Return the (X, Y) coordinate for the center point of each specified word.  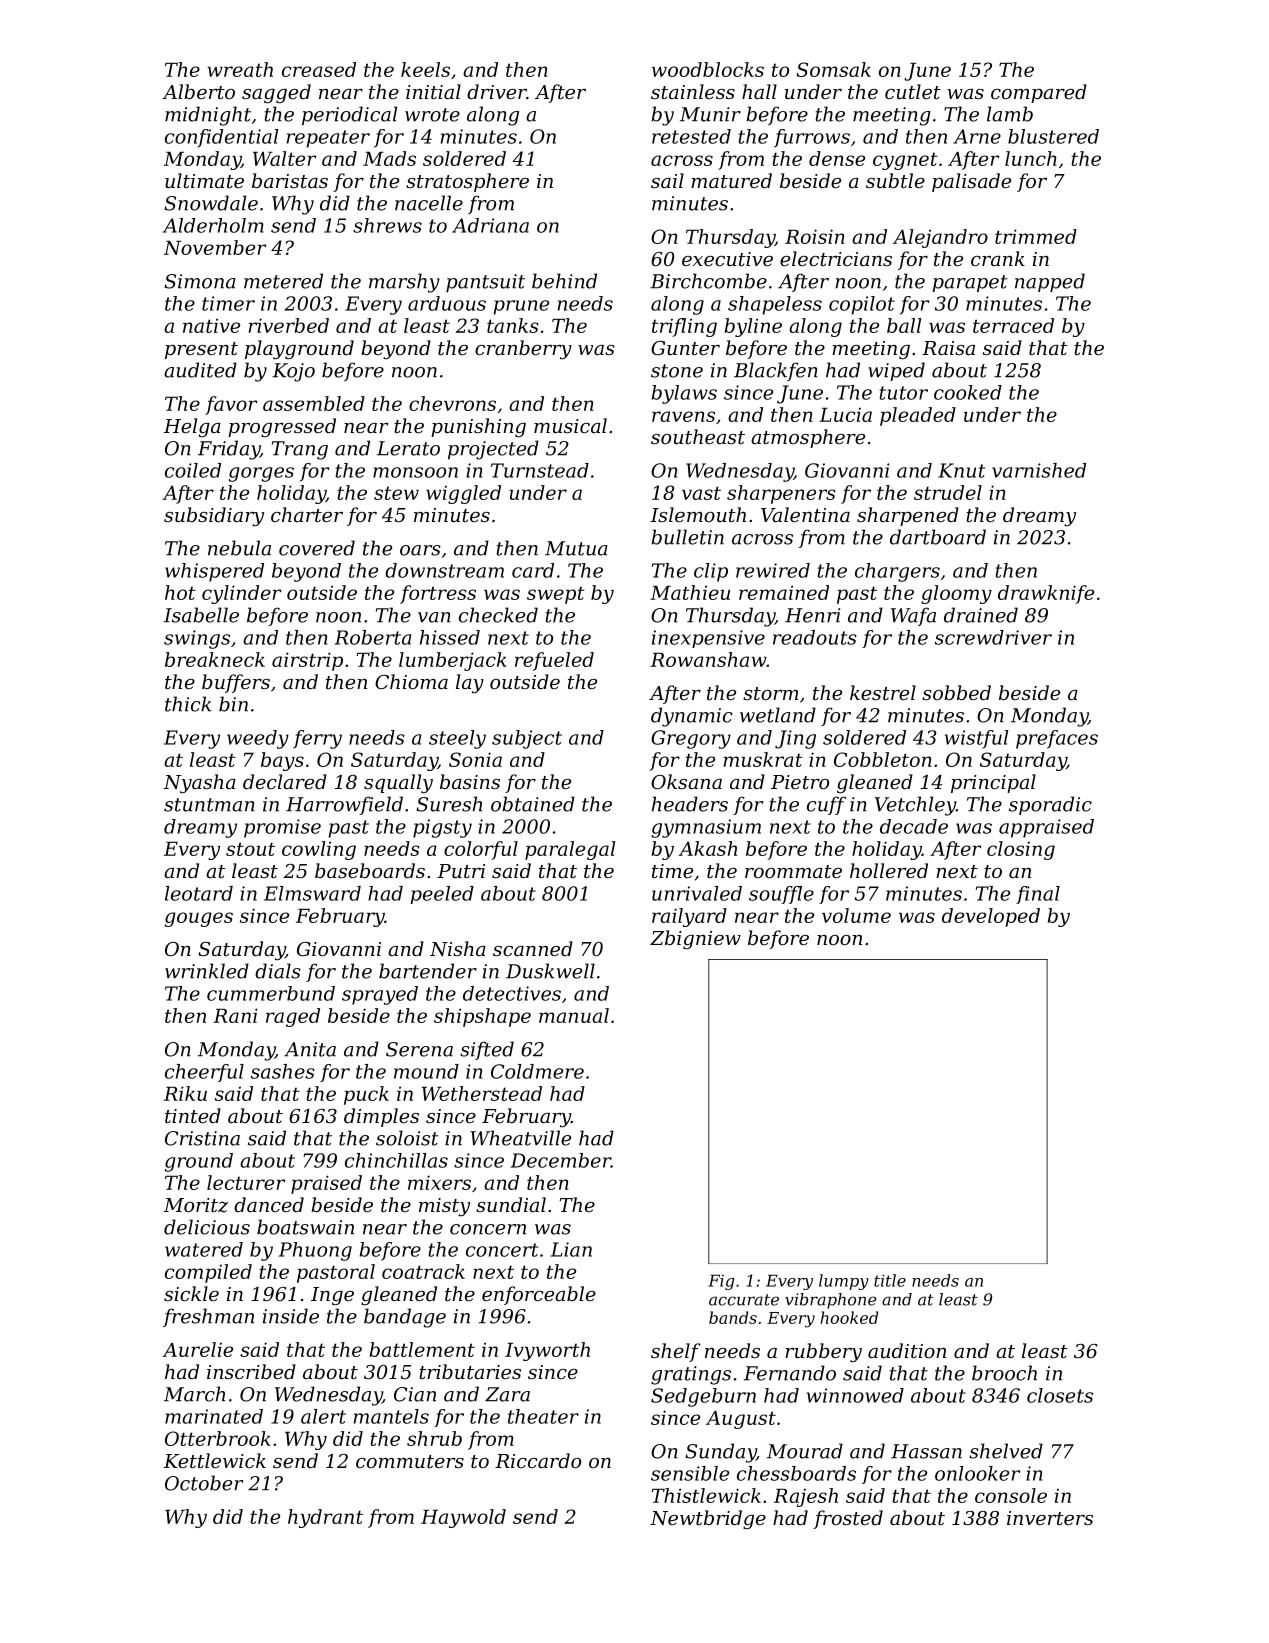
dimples (381, 1117)
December (561, 1160)
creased (319, 69)
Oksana (686, 781)
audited (200, 370)
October (204, 1483)
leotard (199, 893)
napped (1050, 282)
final (1038, 895)
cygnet (905, 161)
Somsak (833, 69)
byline (753, 327)
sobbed (956, 692)
